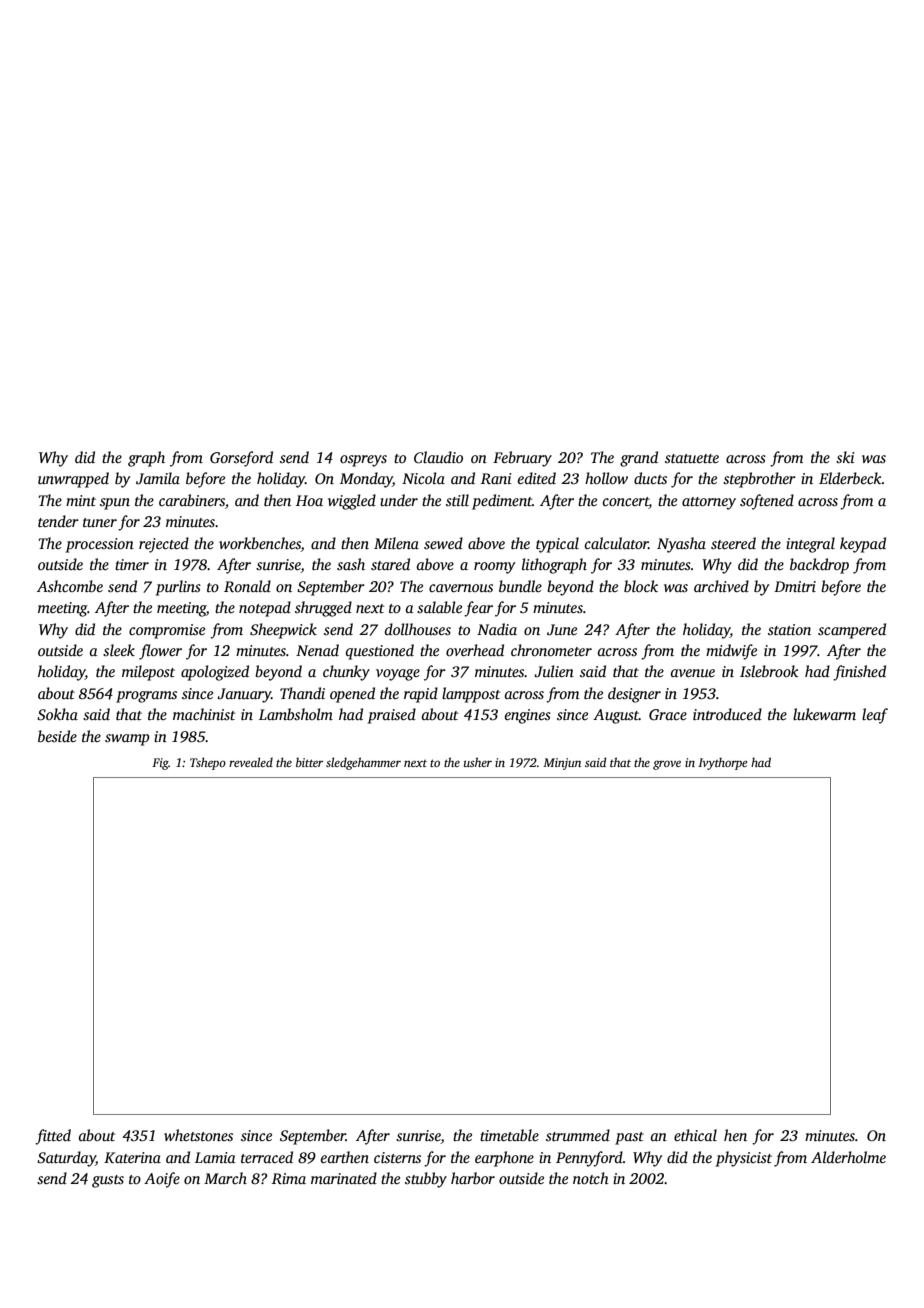 This screenshot has height=1308, width=924. Describe the element at coordinates (695, 1135) in the screenshot. I see `ethical` at that location.
